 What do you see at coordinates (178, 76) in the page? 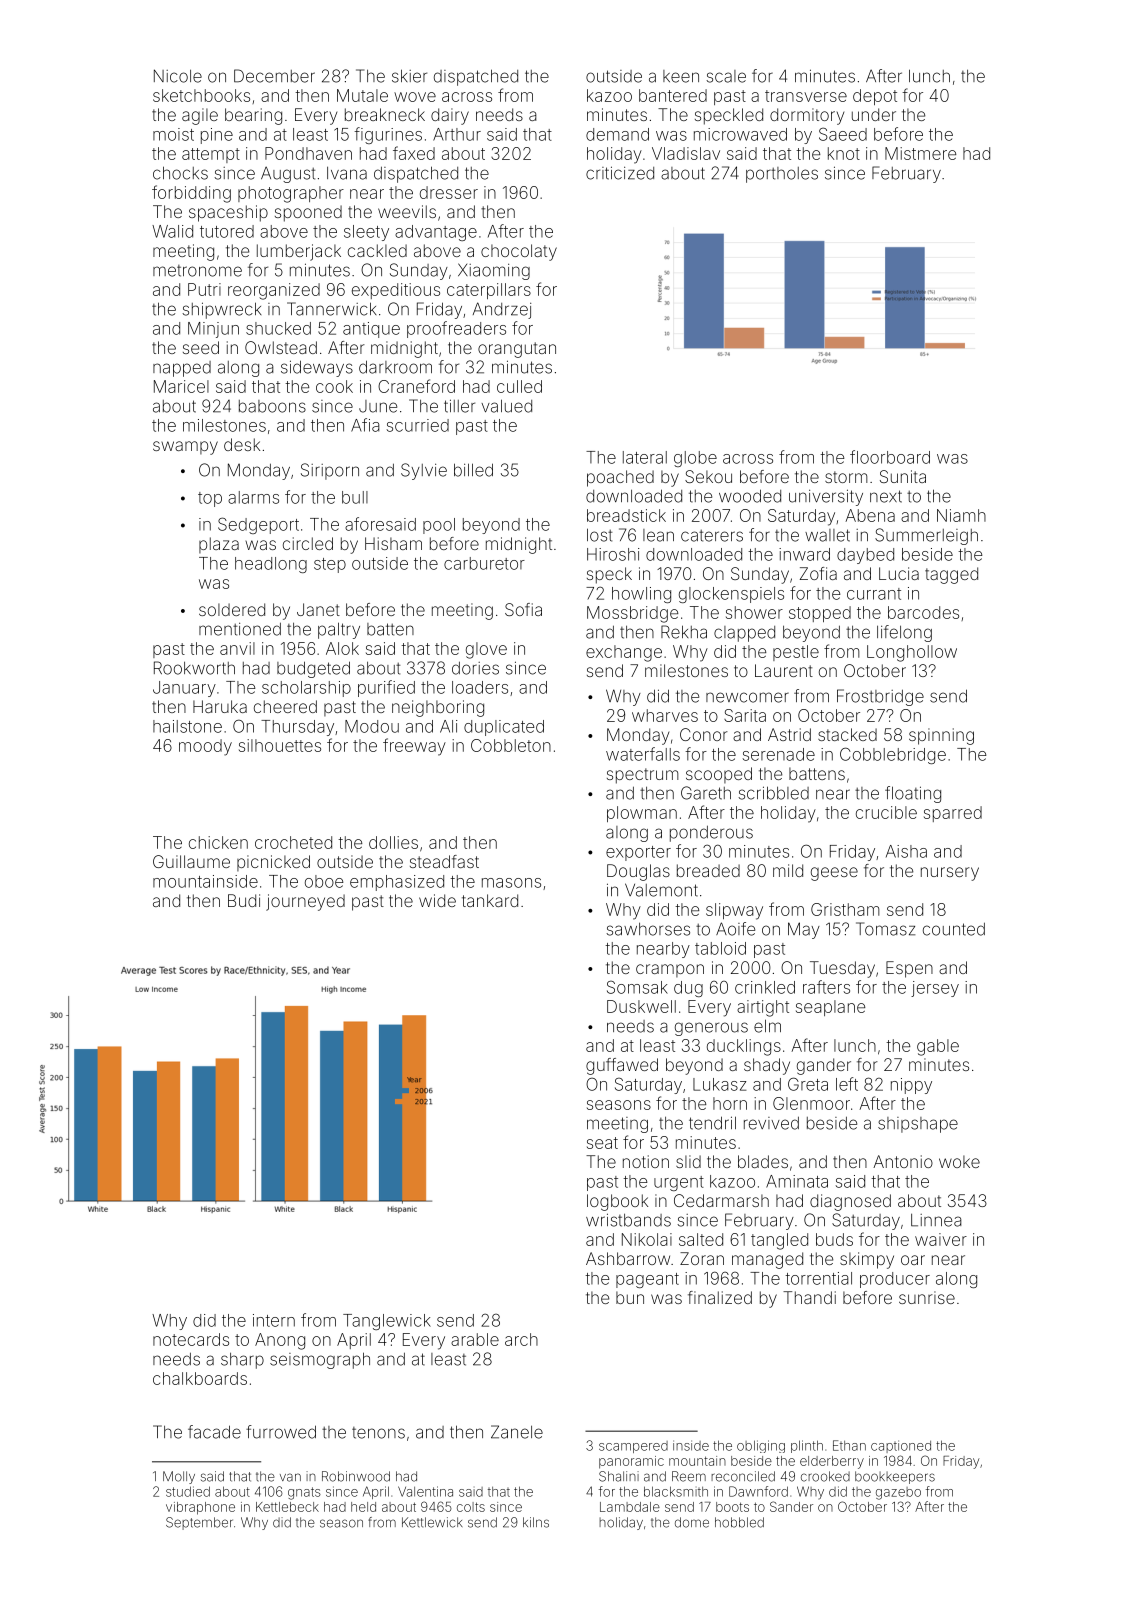
I see `Nicole` at bounding box center [178, 76].
